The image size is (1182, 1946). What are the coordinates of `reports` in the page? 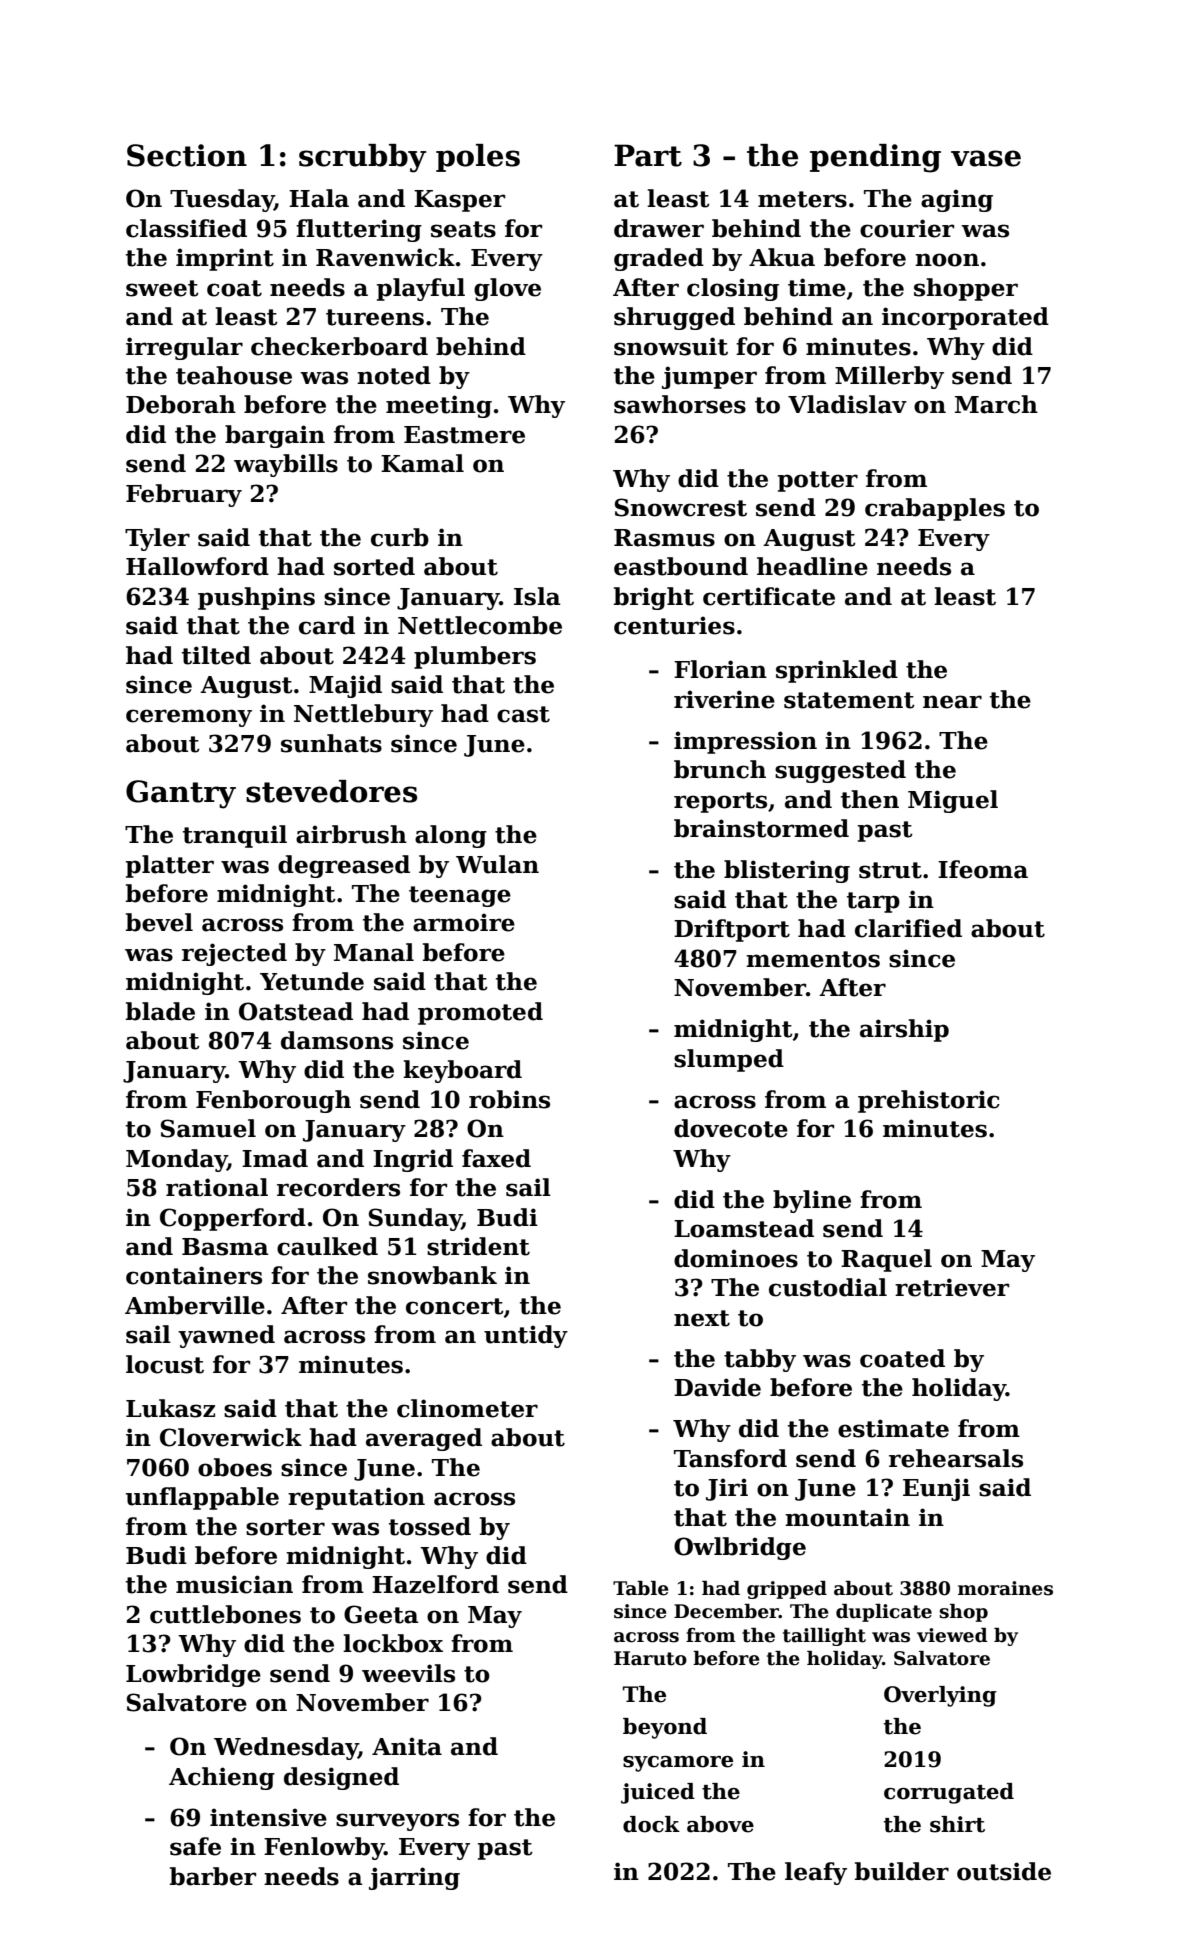 It's located at (720, 802).
